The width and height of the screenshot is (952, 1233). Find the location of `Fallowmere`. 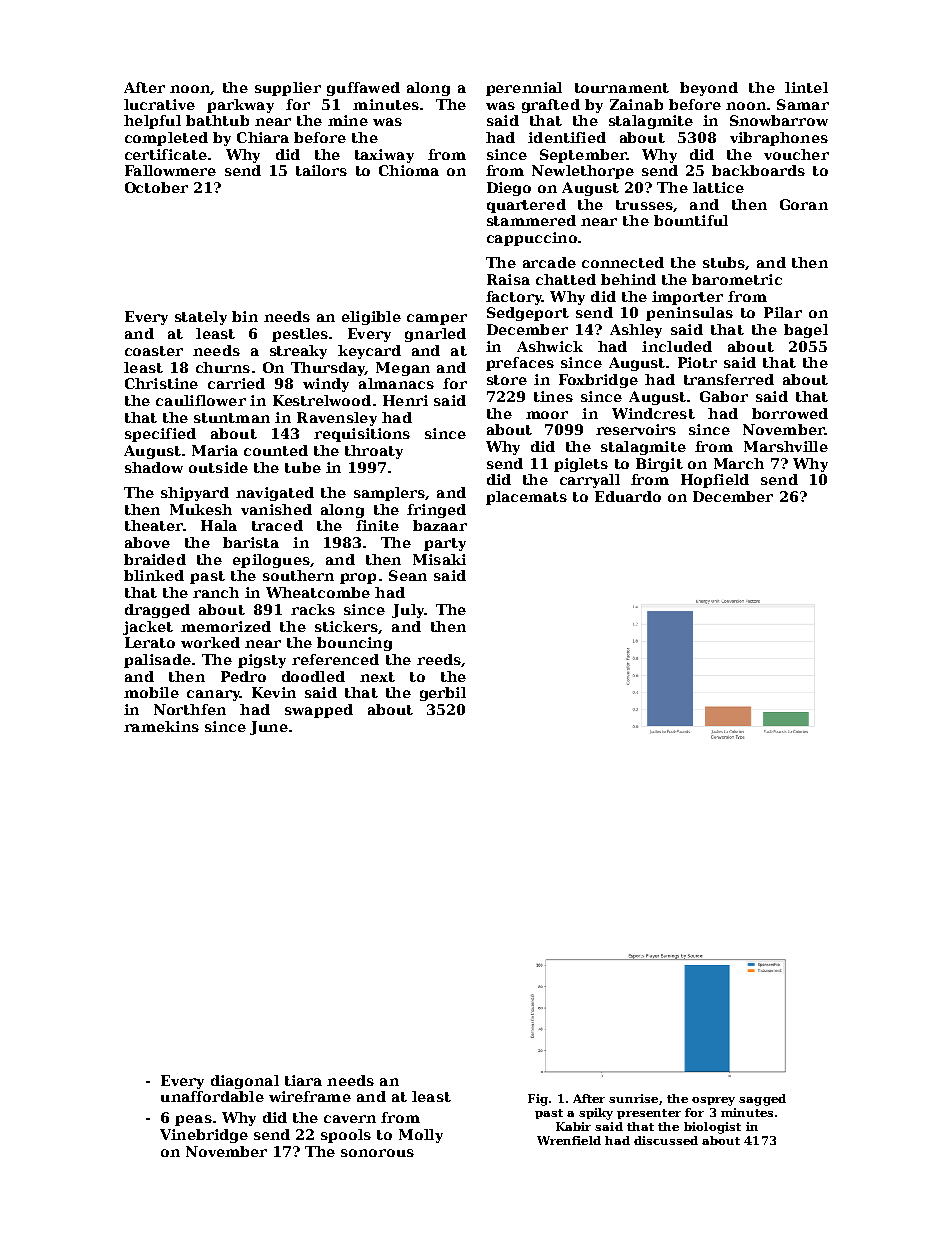

Fallowmere is located at coordinates (170, 170).
